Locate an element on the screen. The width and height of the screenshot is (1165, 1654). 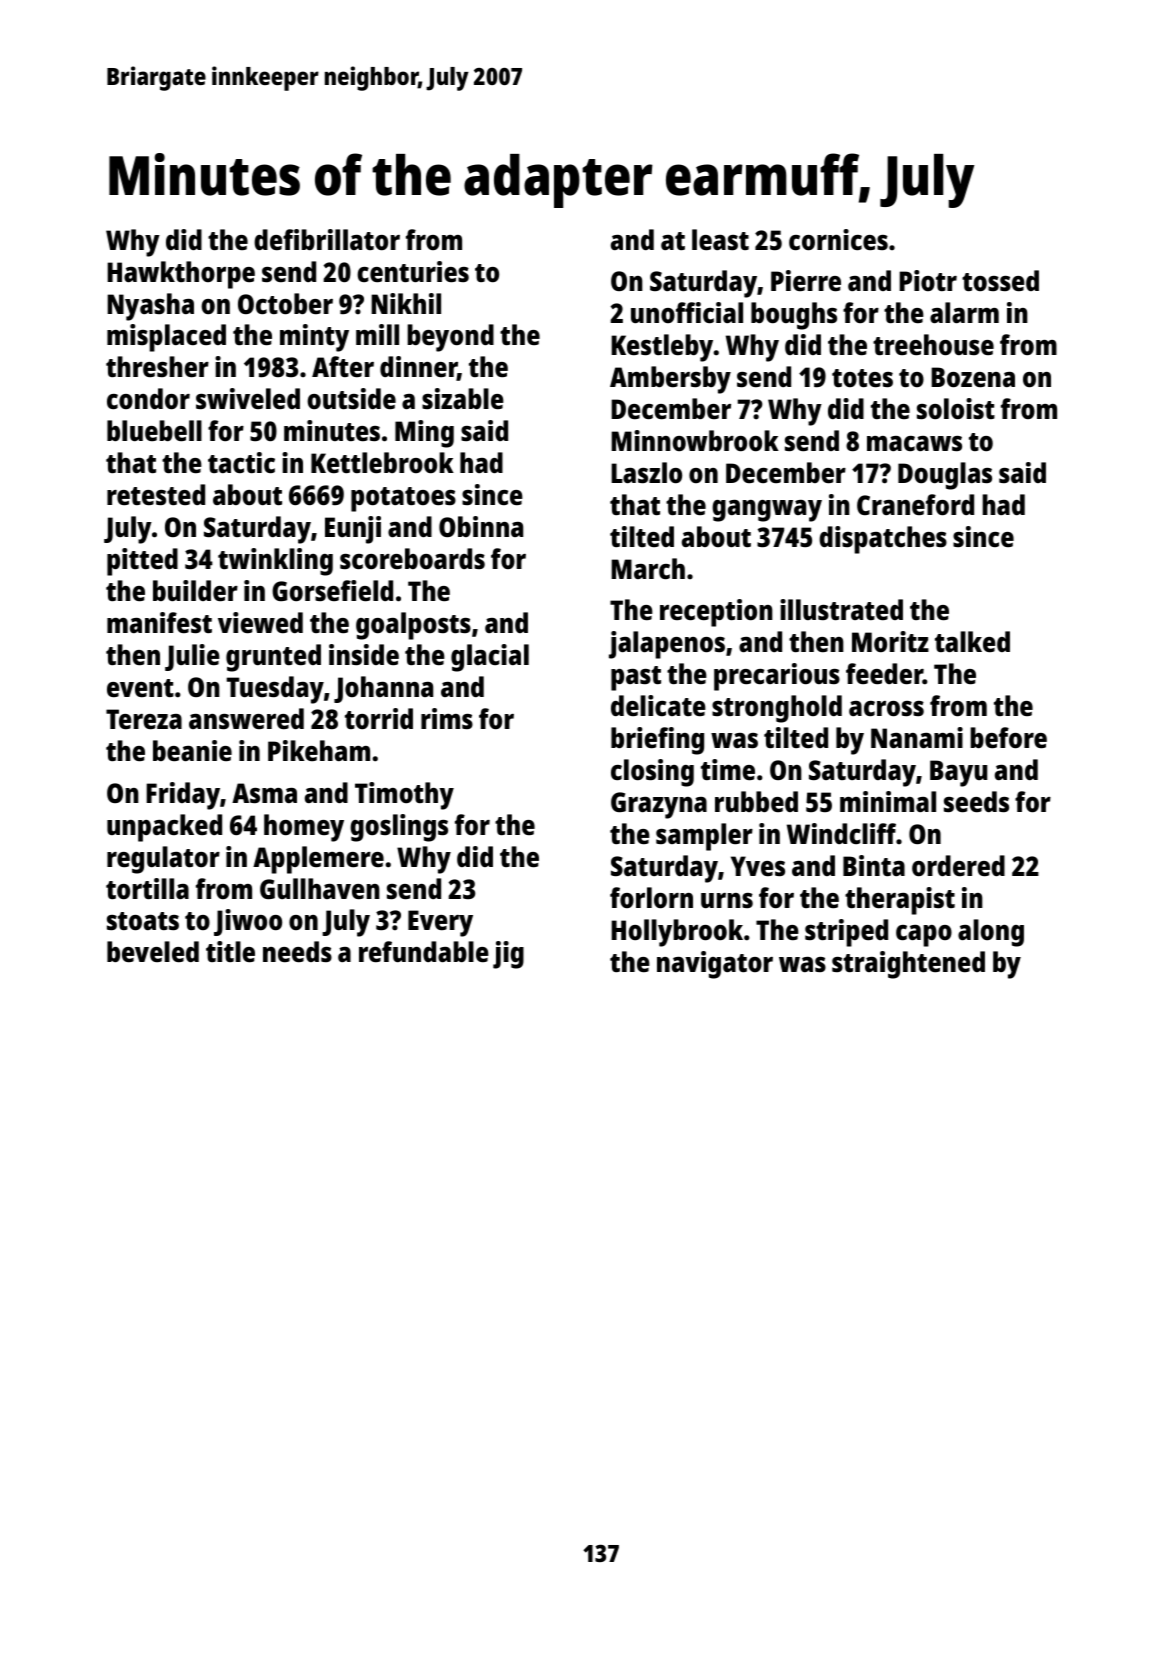
defibrillator is located at coordinates (327, 239).
